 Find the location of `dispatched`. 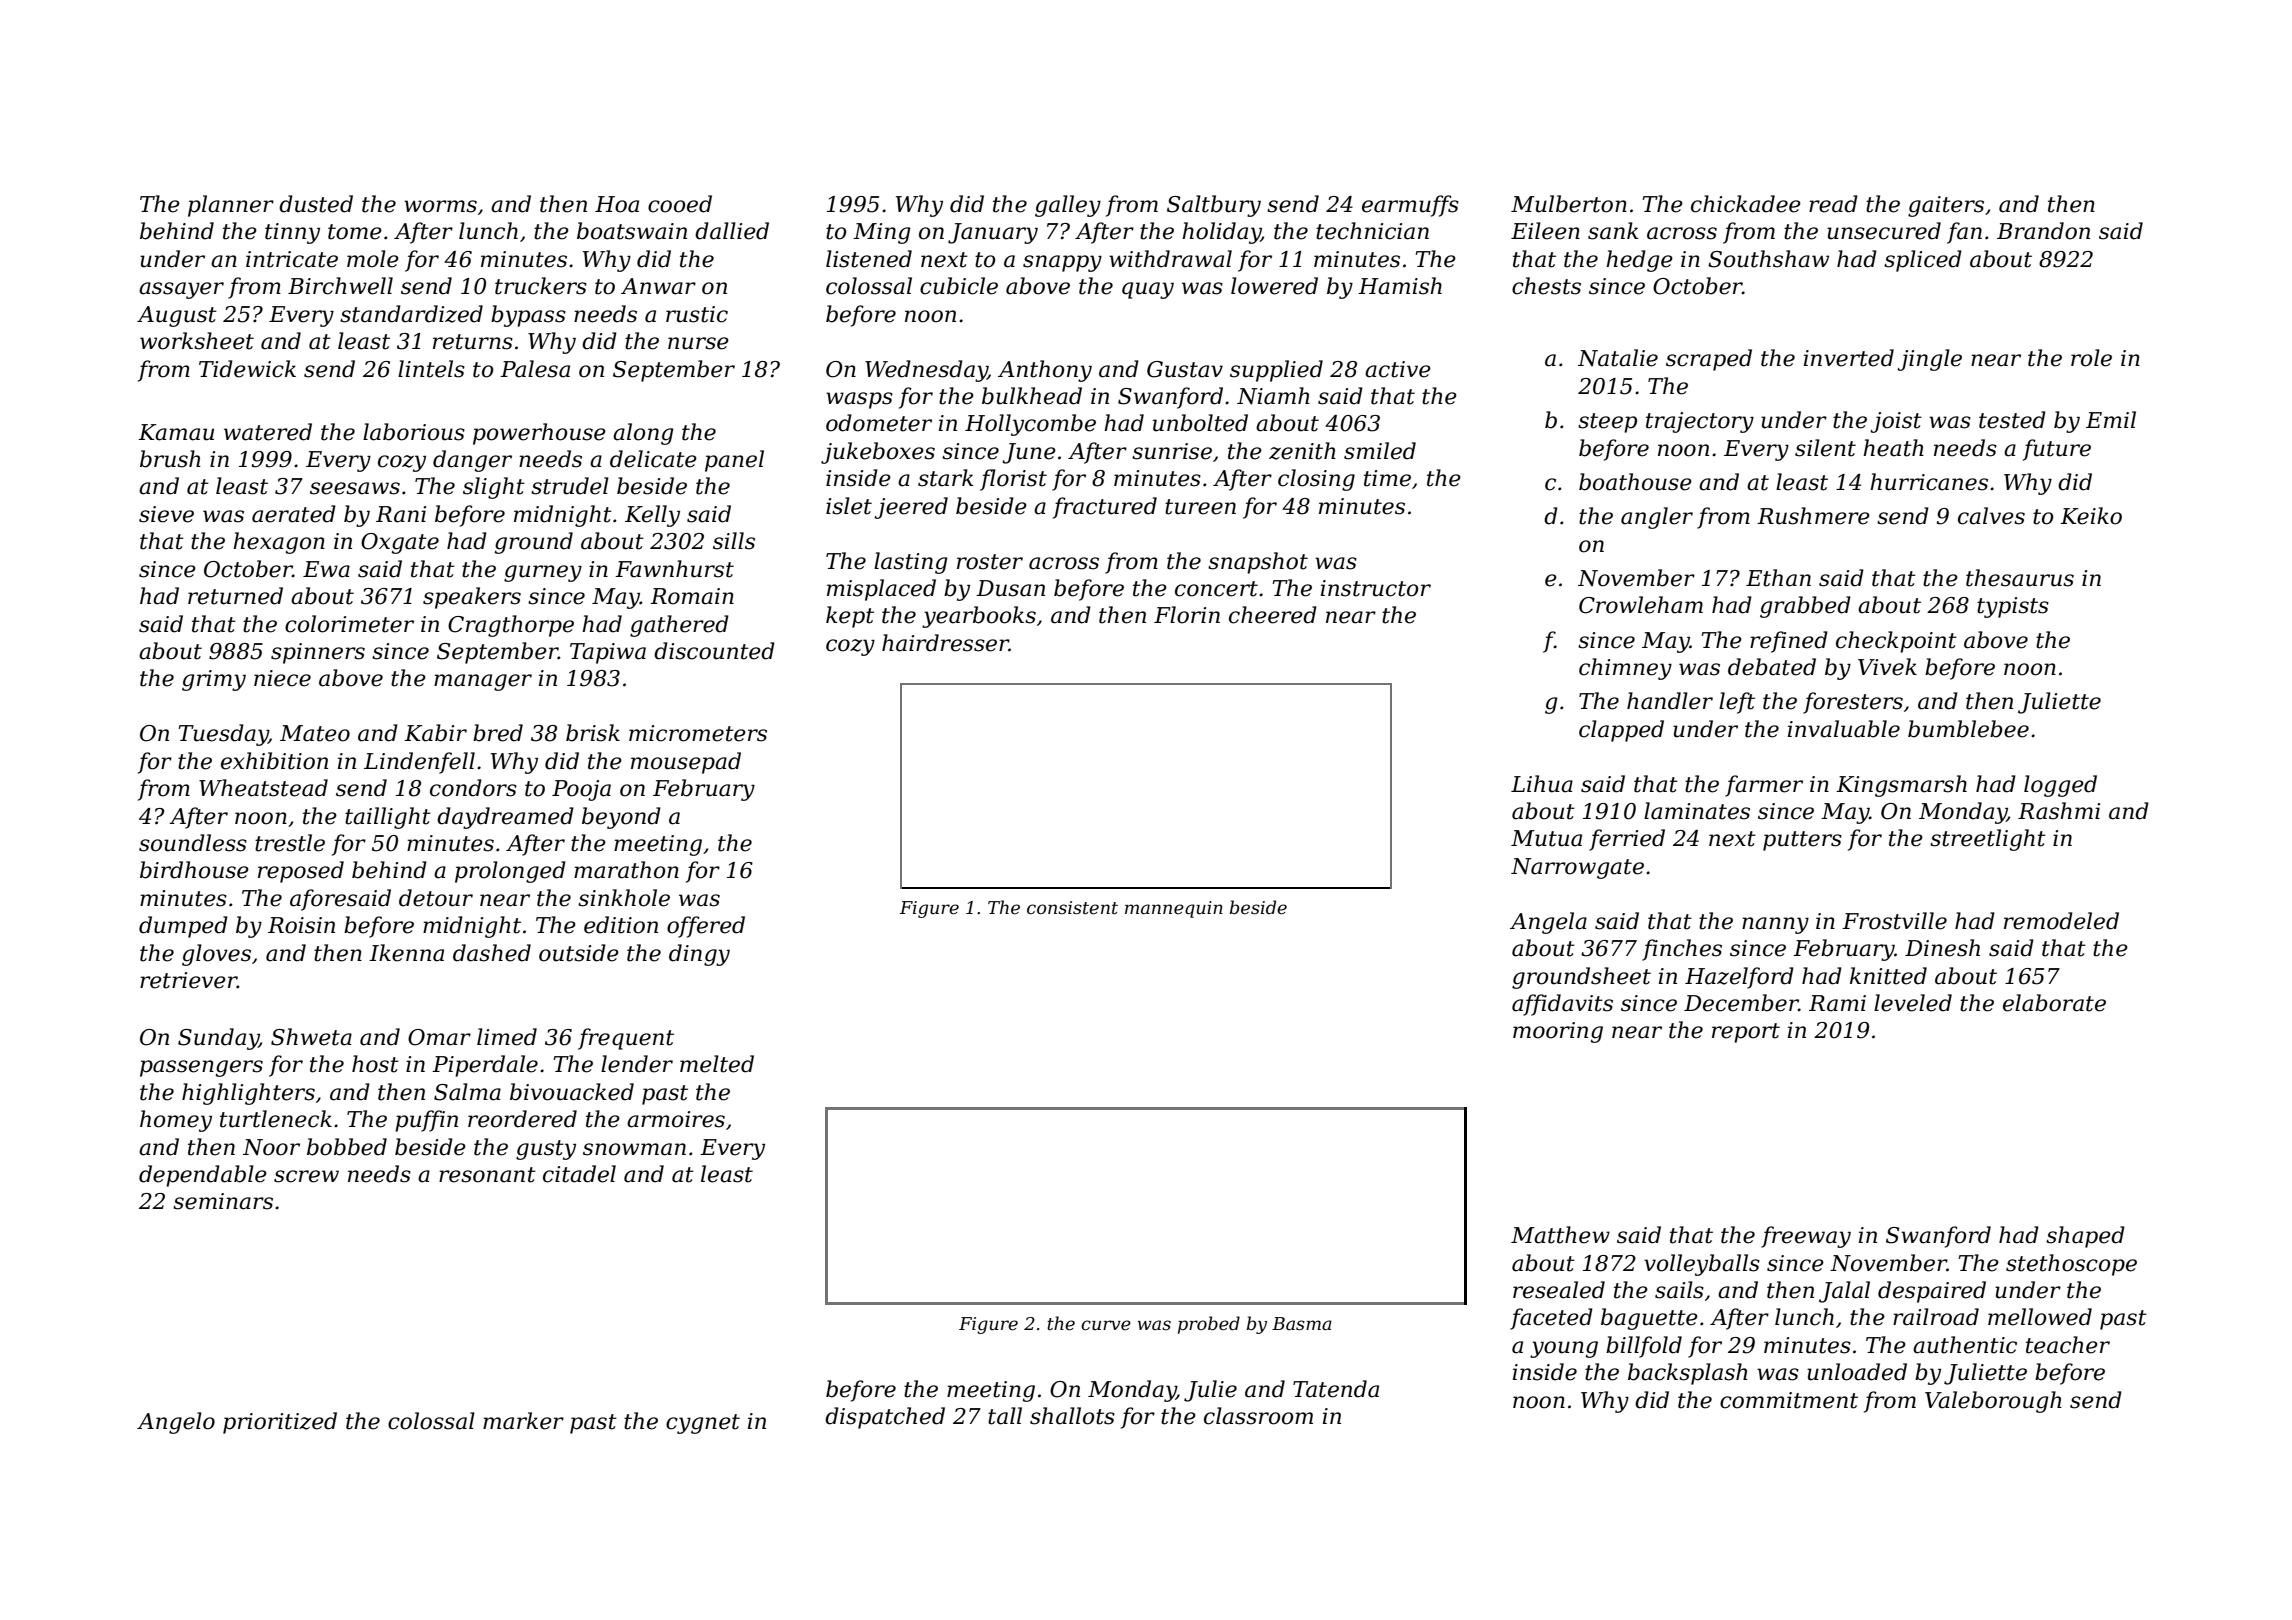

dispatched is located at coordinates (885, 1418).
